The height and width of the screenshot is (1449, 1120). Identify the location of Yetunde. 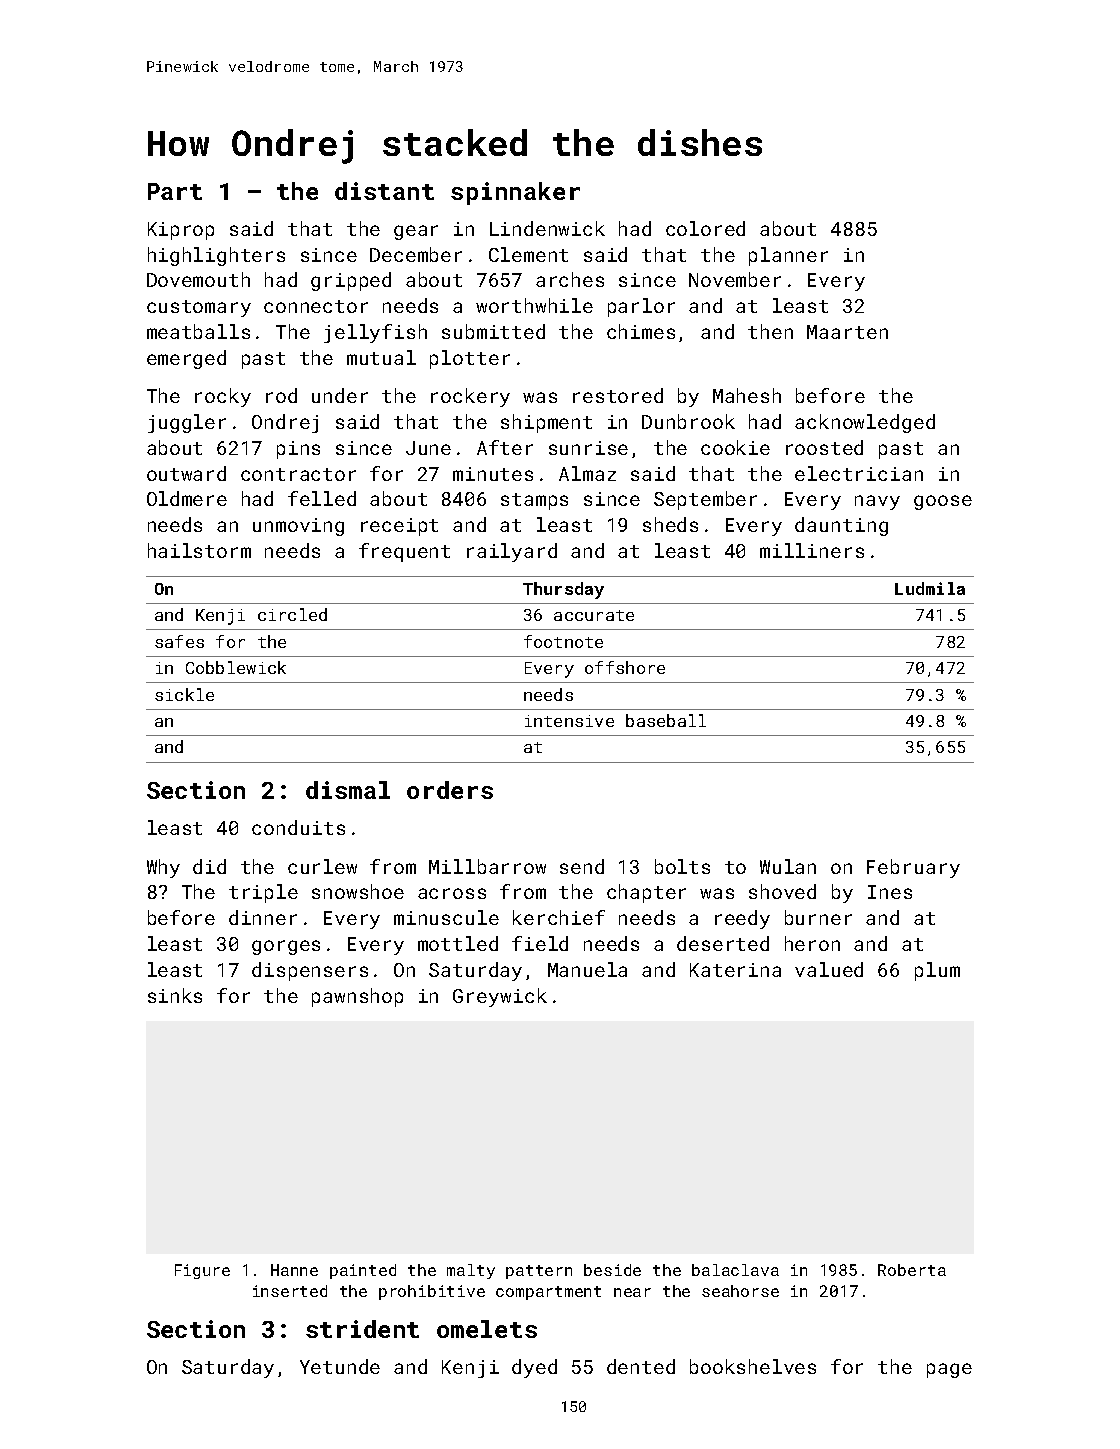
(340, 1366).
